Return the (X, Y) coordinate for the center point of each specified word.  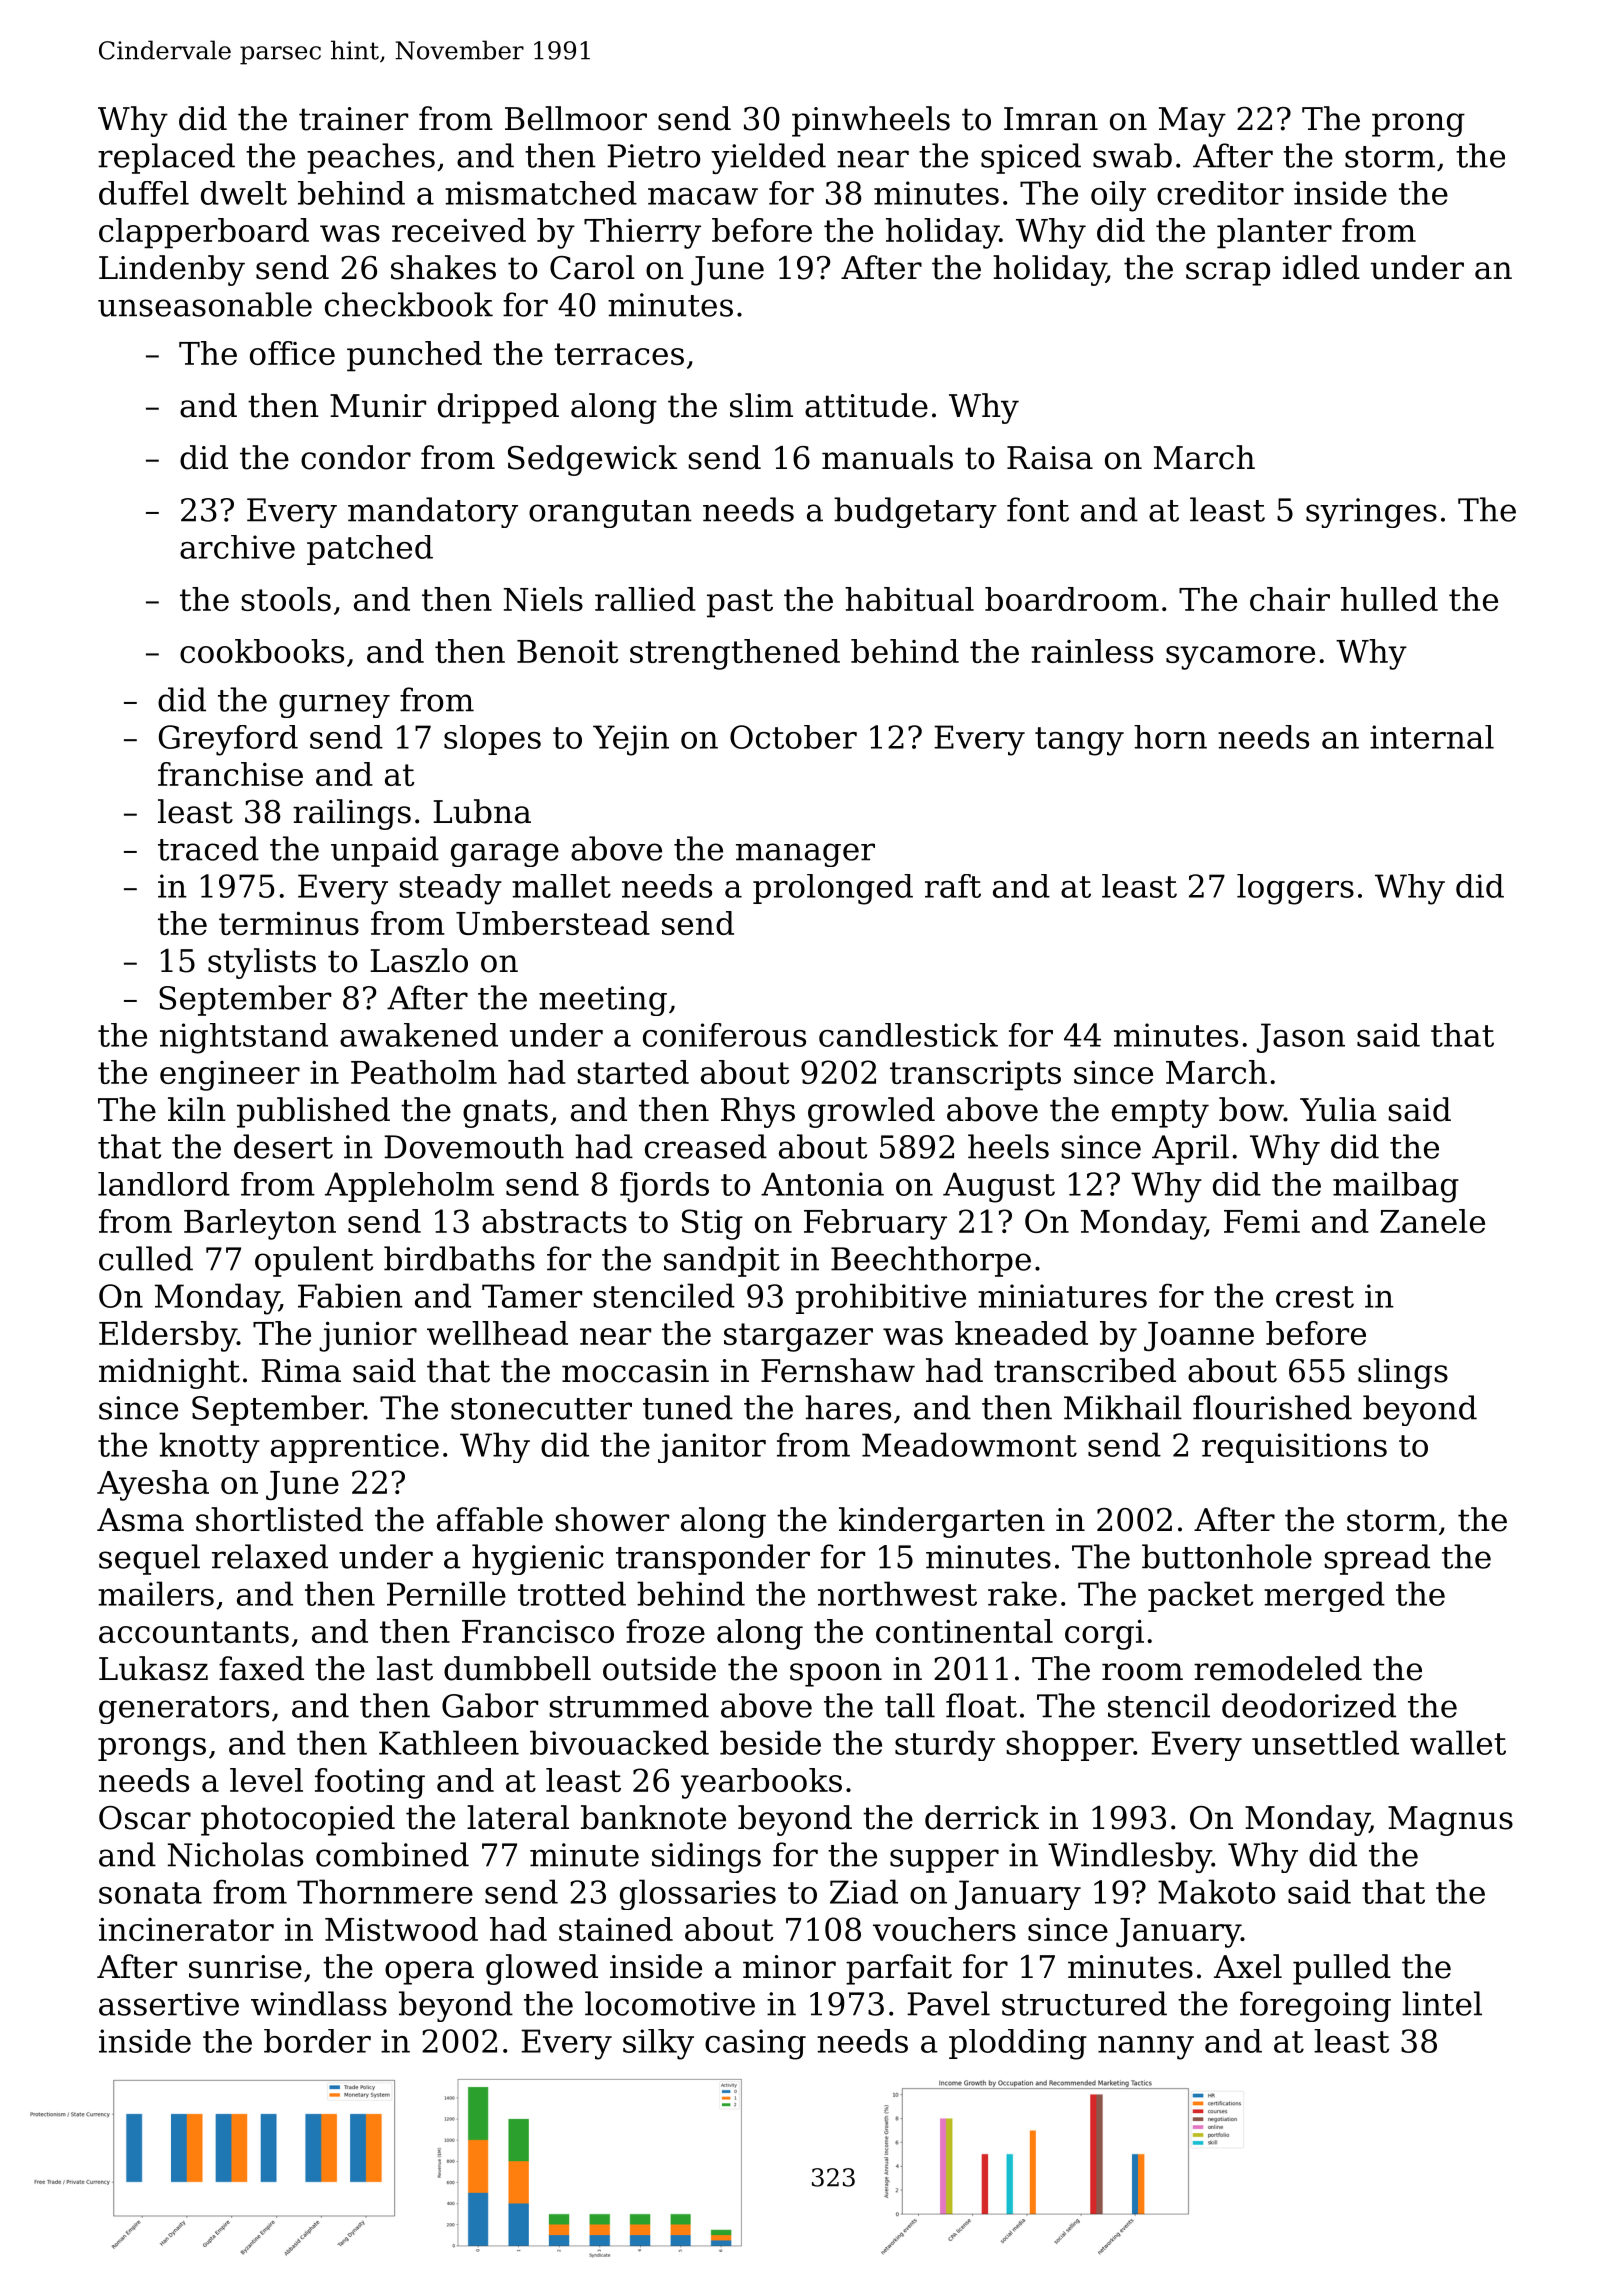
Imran (1051, 119)
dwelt (244, 193)
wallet (1458, 1742)
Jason (1301, 1038)
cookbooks (262, 651)
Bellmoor (576, 118)
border (317, 2041)
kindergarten (942, 1522)
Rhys (758, 1112)
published (313, 1112)
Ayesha (153, 1485)
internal (1432, 737)
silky (658, 2044)
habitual (909, 599)
